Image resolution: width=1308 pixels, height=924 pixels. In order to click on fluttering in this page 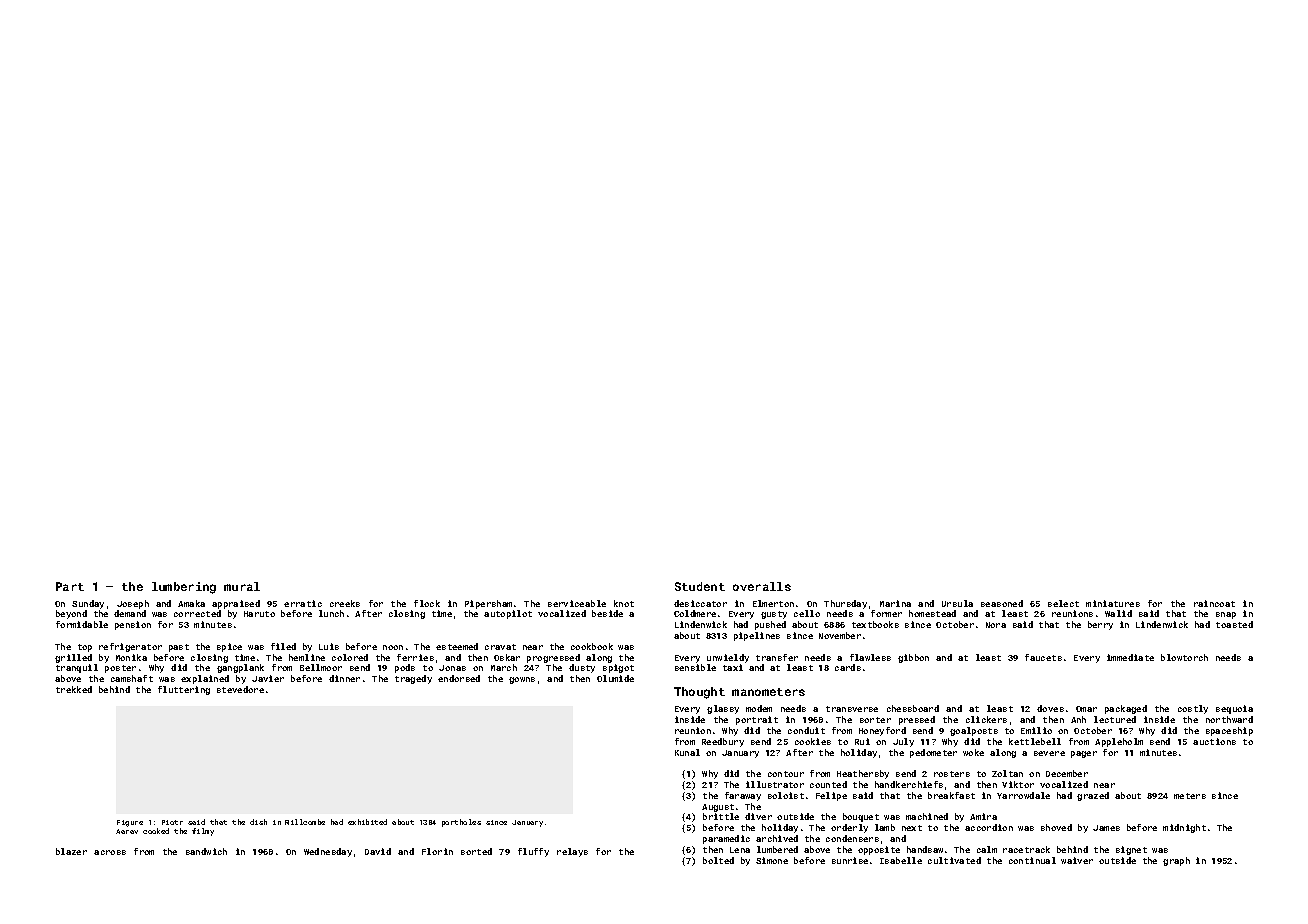, I will do `click(184, 690)`.
